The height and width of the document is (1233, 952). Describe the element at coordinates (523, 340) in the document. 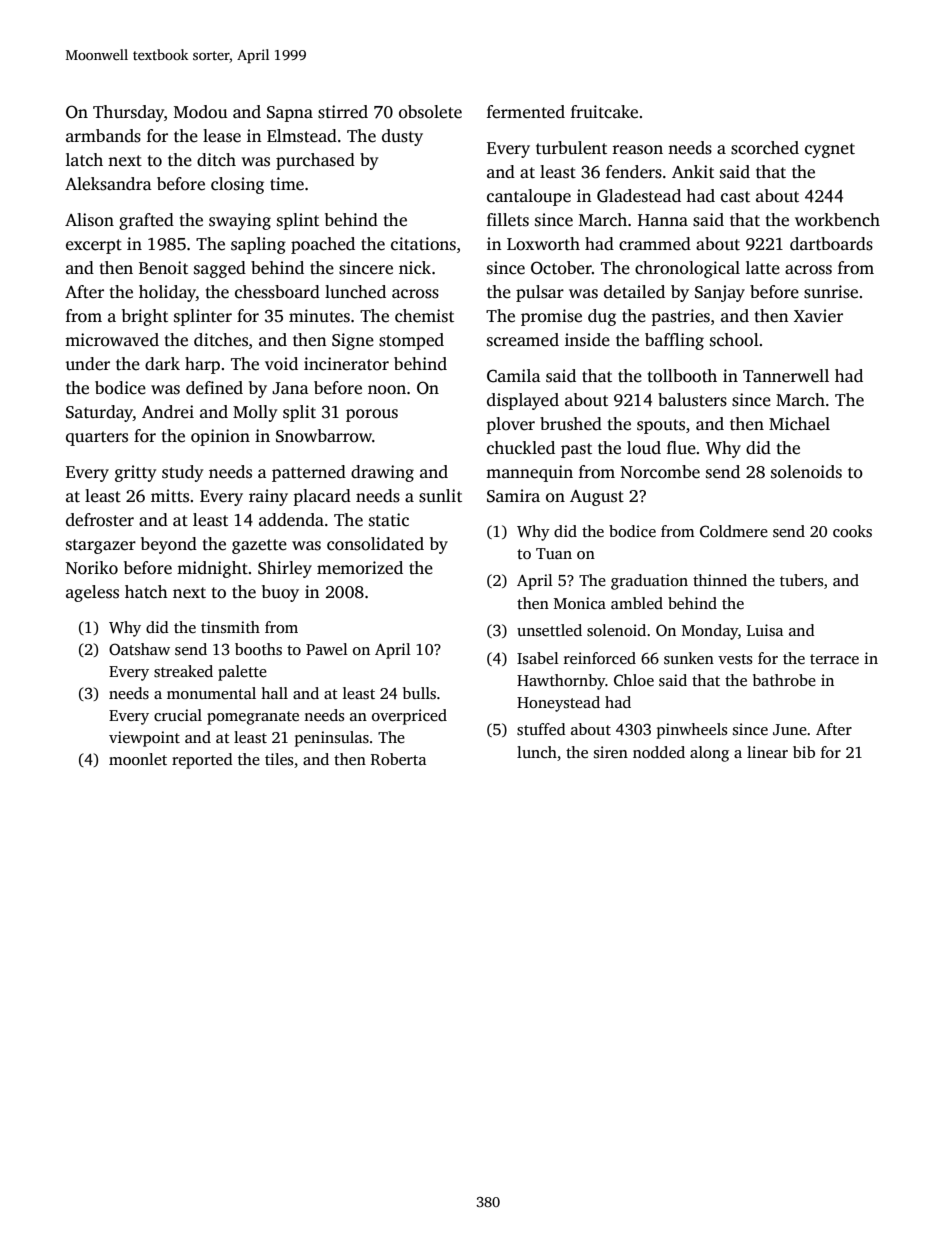

I see `screamed` at that location.
